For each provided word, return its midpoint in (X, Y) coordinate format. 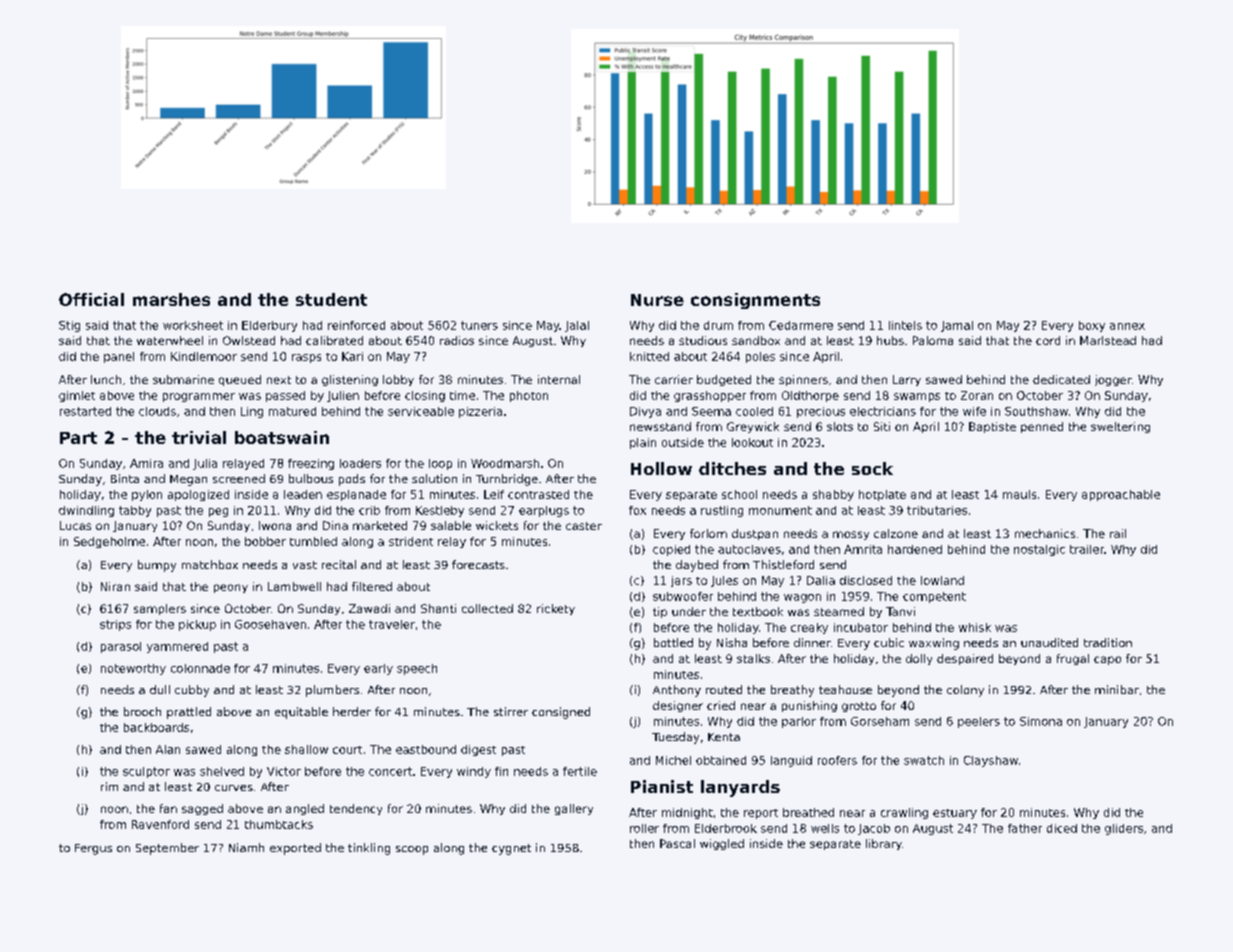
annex (1127, 326)
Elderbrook (726, 828)
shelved (222, 771)
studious (703, 340)
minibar (1117, 689)
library (884, 844)
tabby (135, 511)
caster (584, 526)
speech (417, 669)
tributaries (937, 510)
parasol (121, 647)
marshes (171, 299)
